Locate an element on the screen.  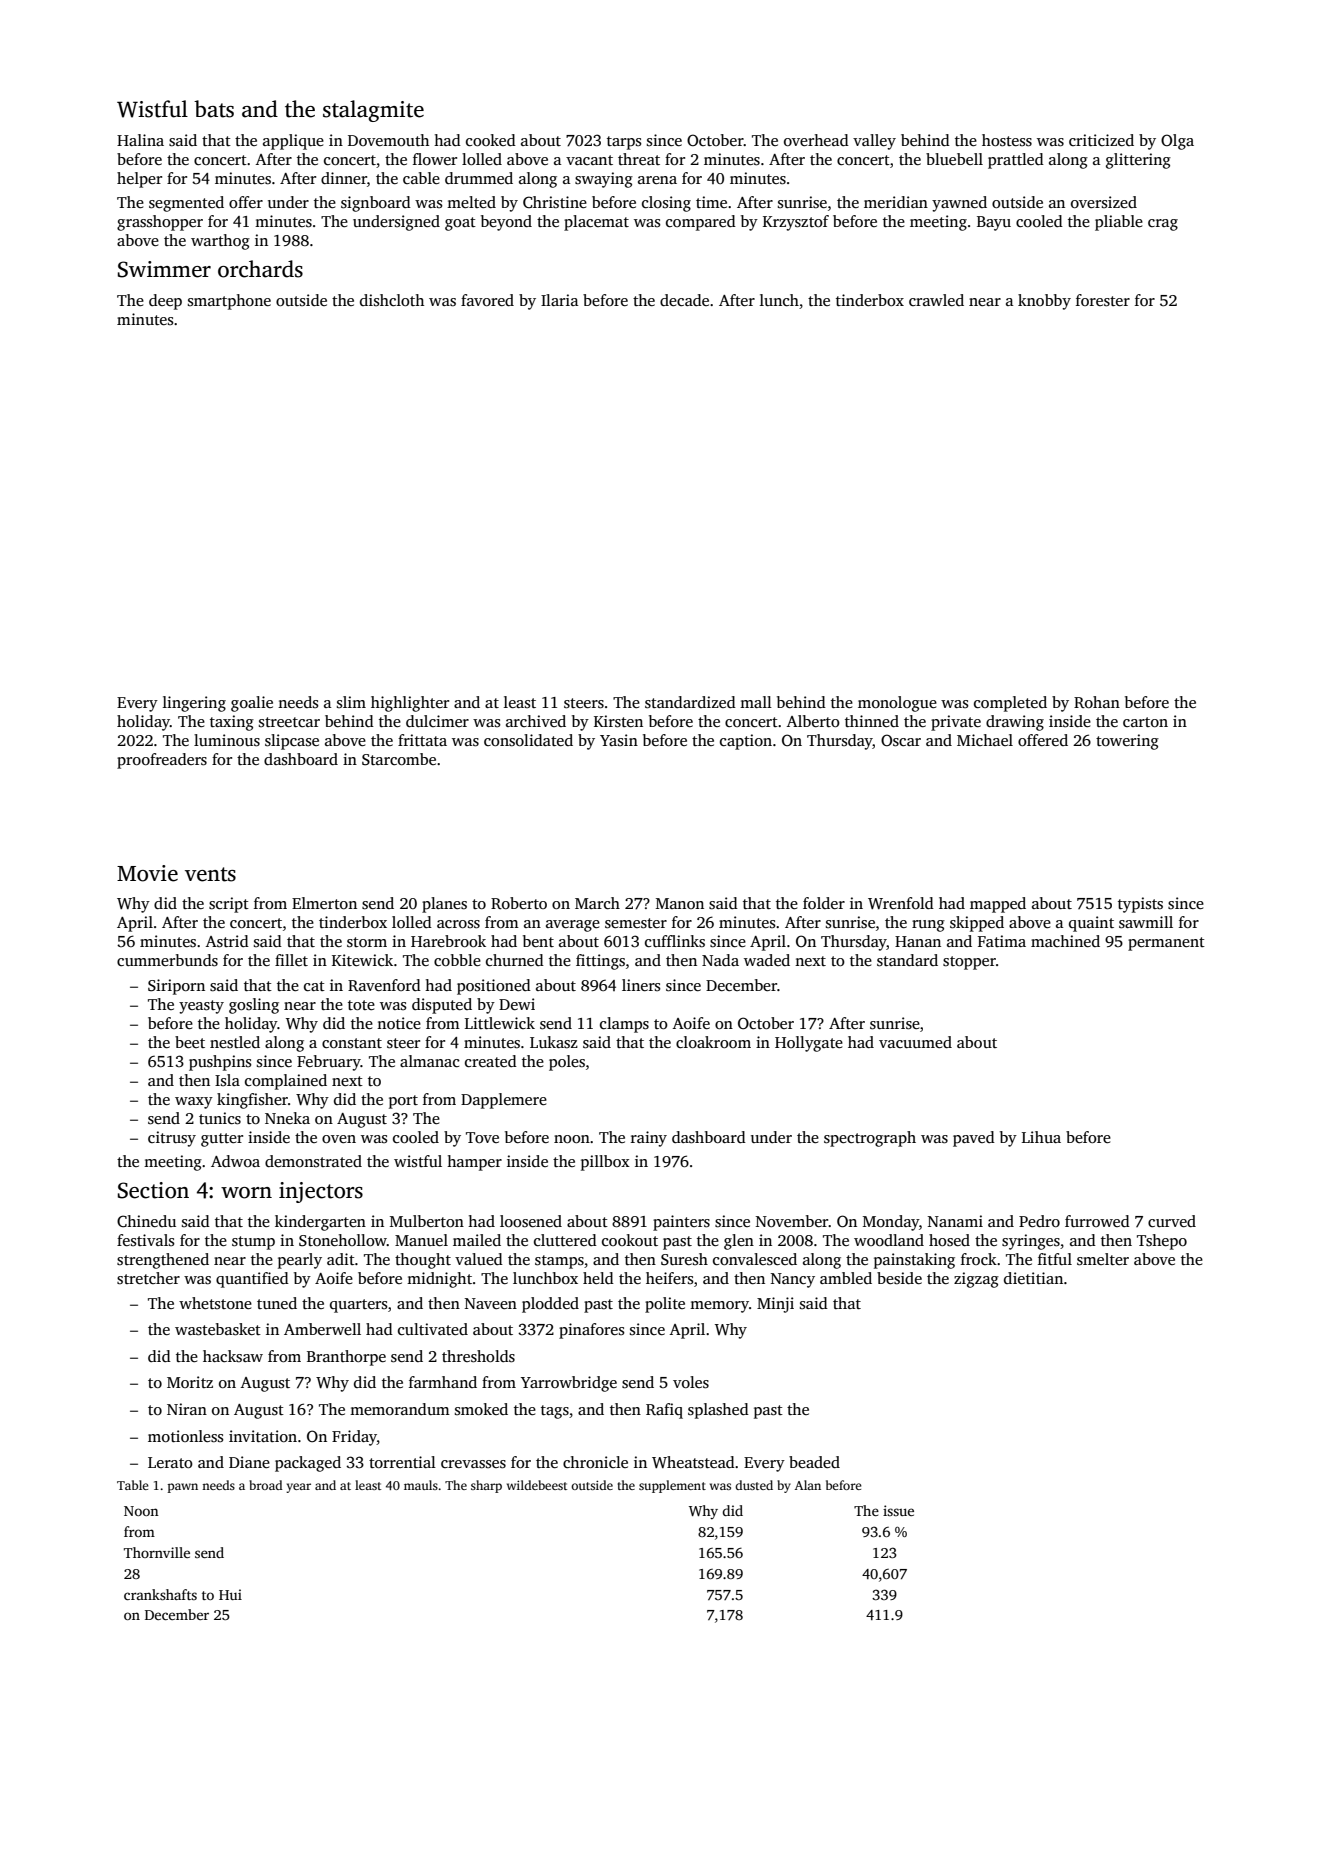
Chinedu is located at coordinates (146, 1221).
